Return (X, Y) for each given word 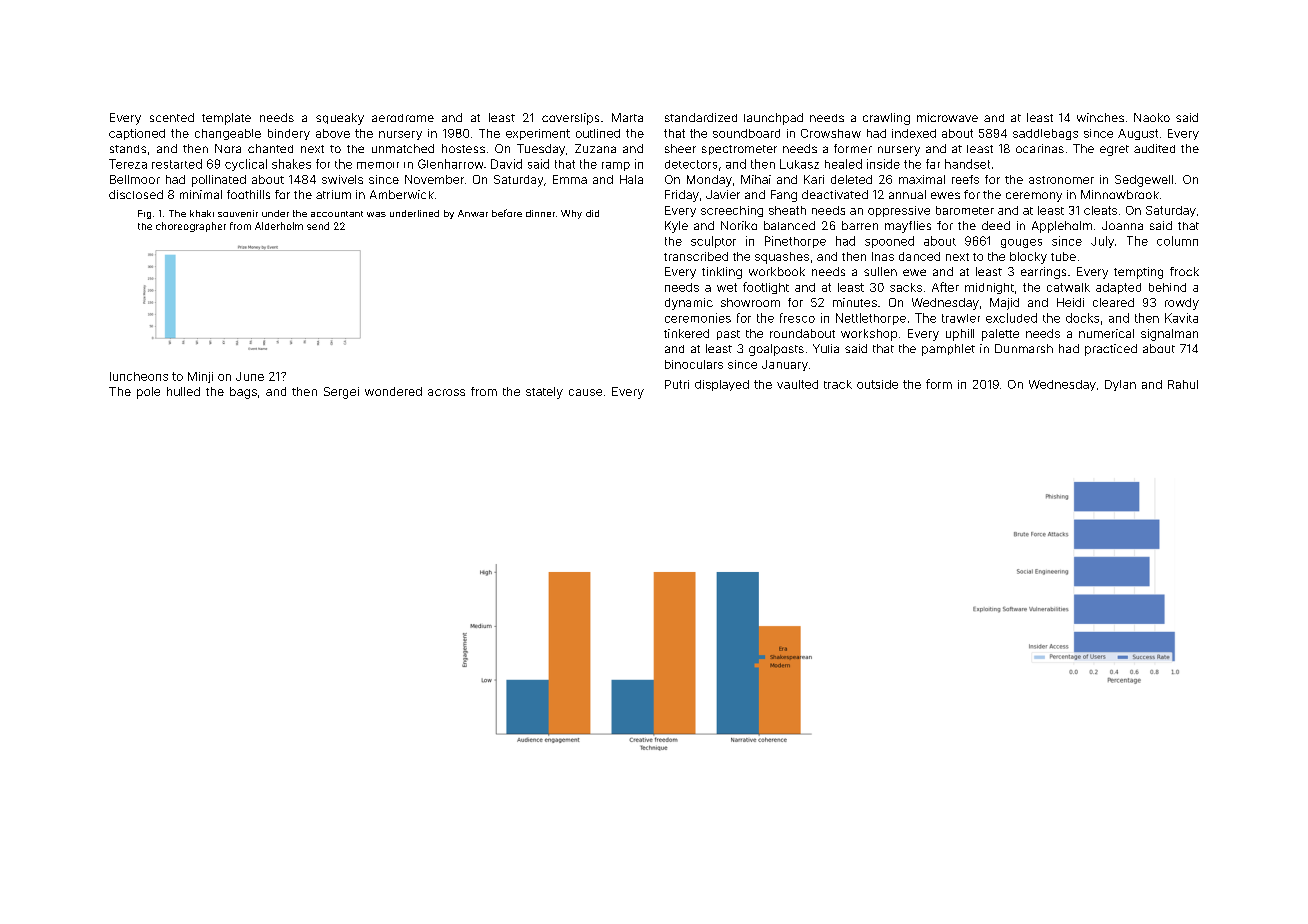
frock (1184, 271)
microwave (947, 117)
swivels (342, 179)
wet (727, 287)
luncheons (139, 376)
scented (172, 117)
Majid (1004, 304)
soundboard (746, 133)
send (318, 226)
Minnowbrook (1120, 194)
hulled (183, 391)
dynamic (689, 304)
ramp (616, 166)
